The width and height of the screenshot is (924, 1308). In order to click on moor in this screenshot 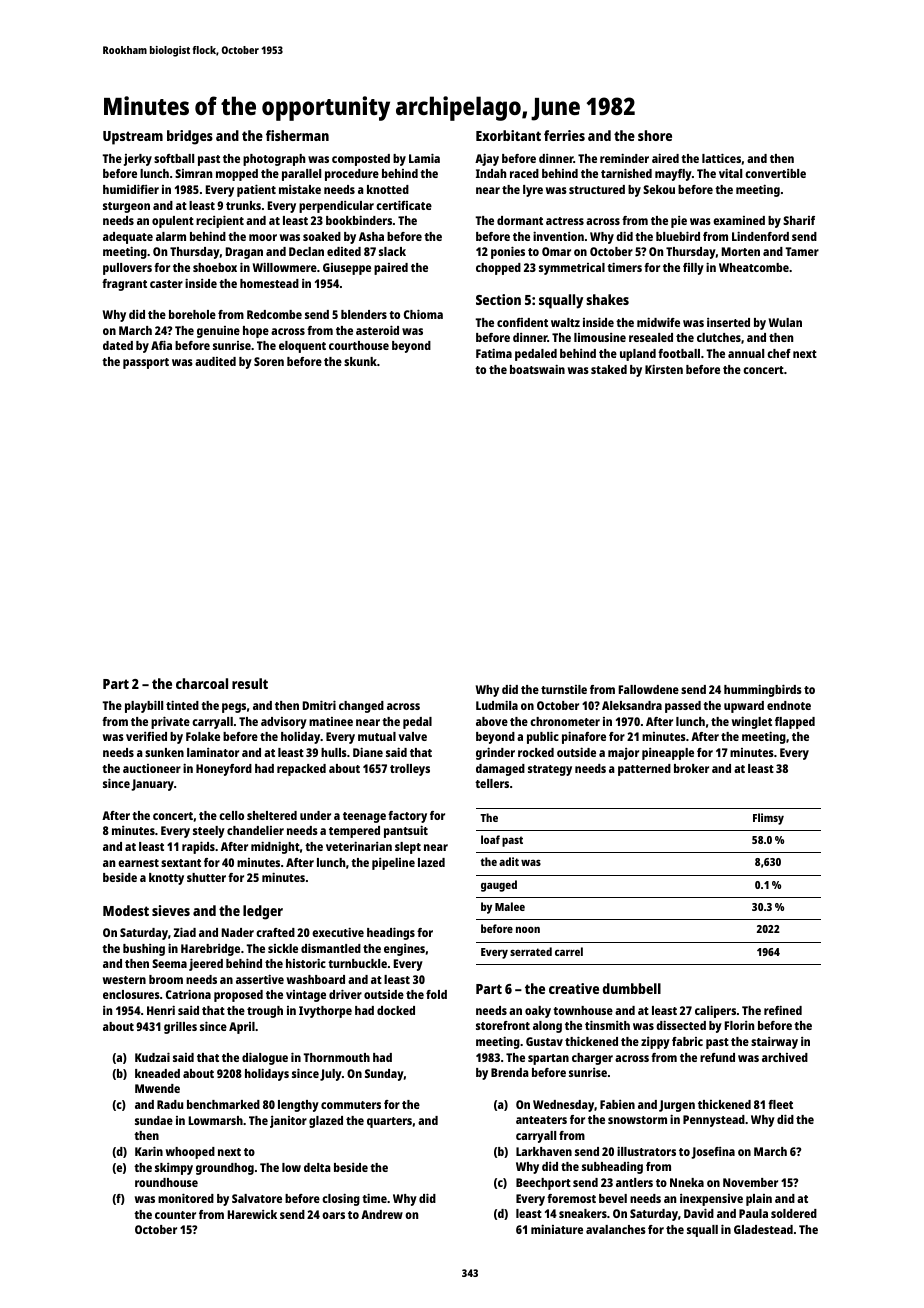, I will do `click(263, 237)`.
